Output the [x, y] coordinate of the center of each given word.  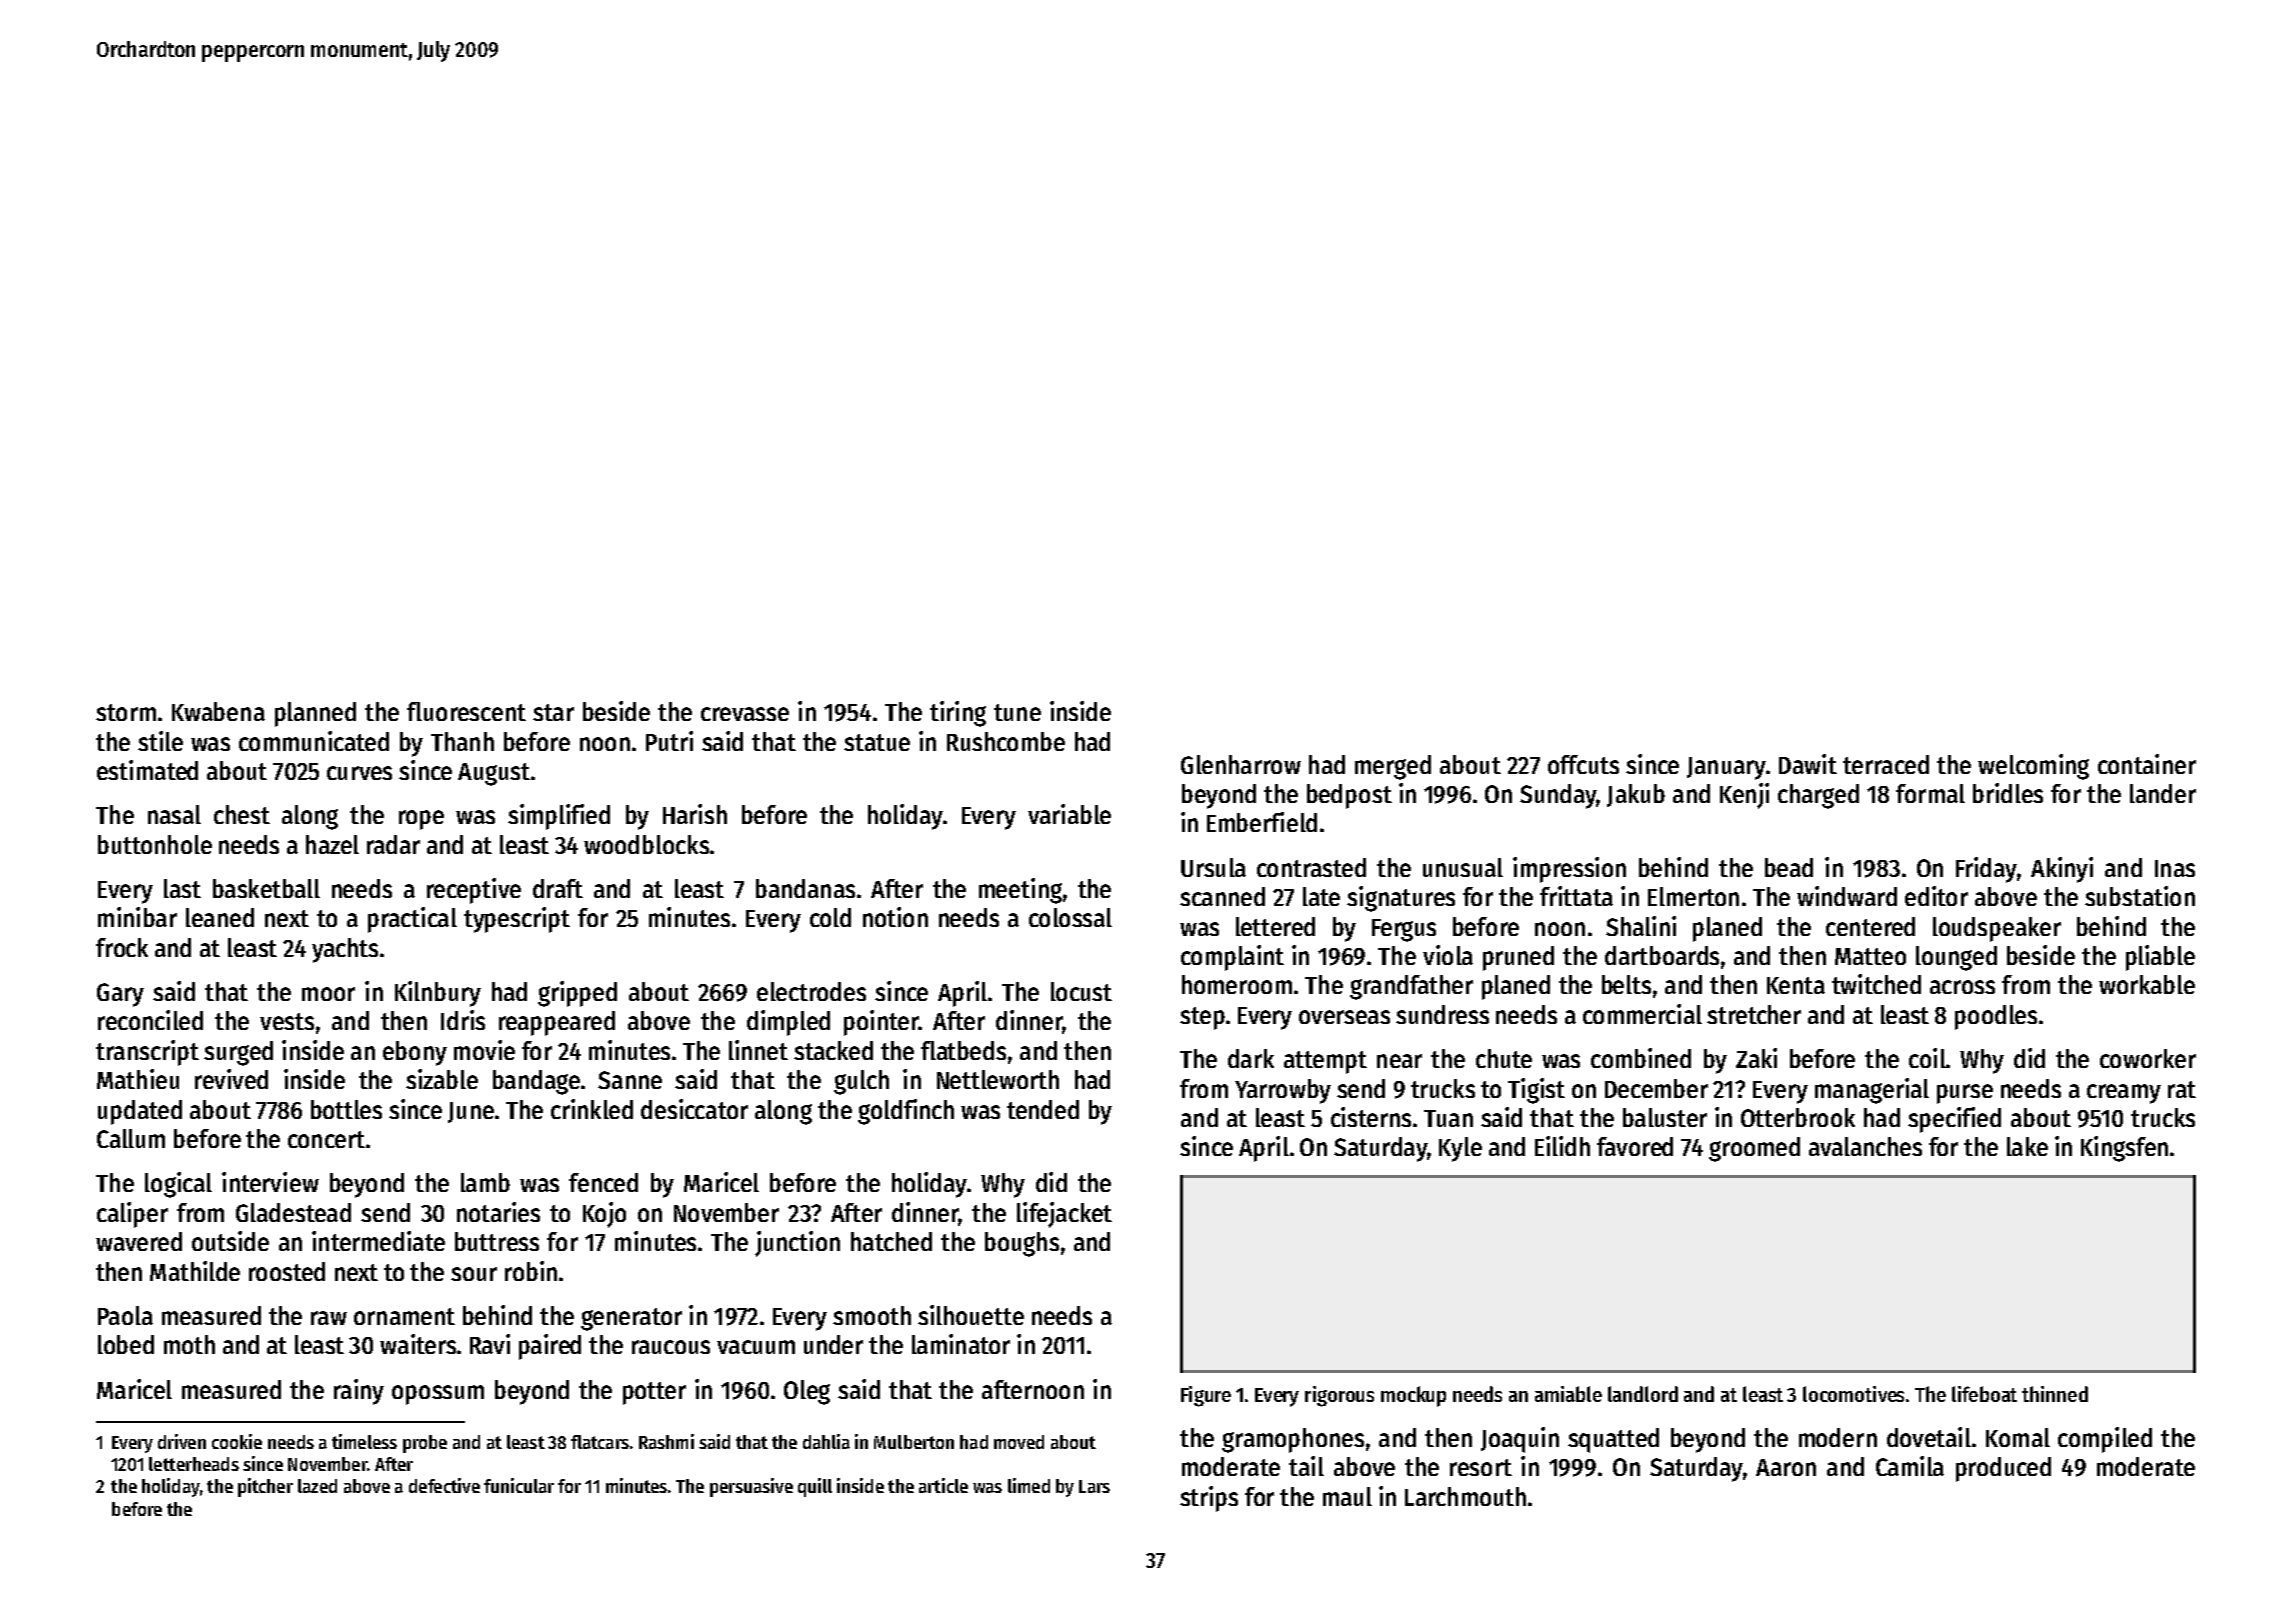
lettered [1275, 926]
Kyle [1460, 1149]
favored [1635, 1146]
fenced [603, 1182]
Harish [695, 814]
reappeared [557, 1023]
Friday [1986, 870]
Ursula [1213, 867]
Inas [2175, 868]
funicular [519, 1485]
